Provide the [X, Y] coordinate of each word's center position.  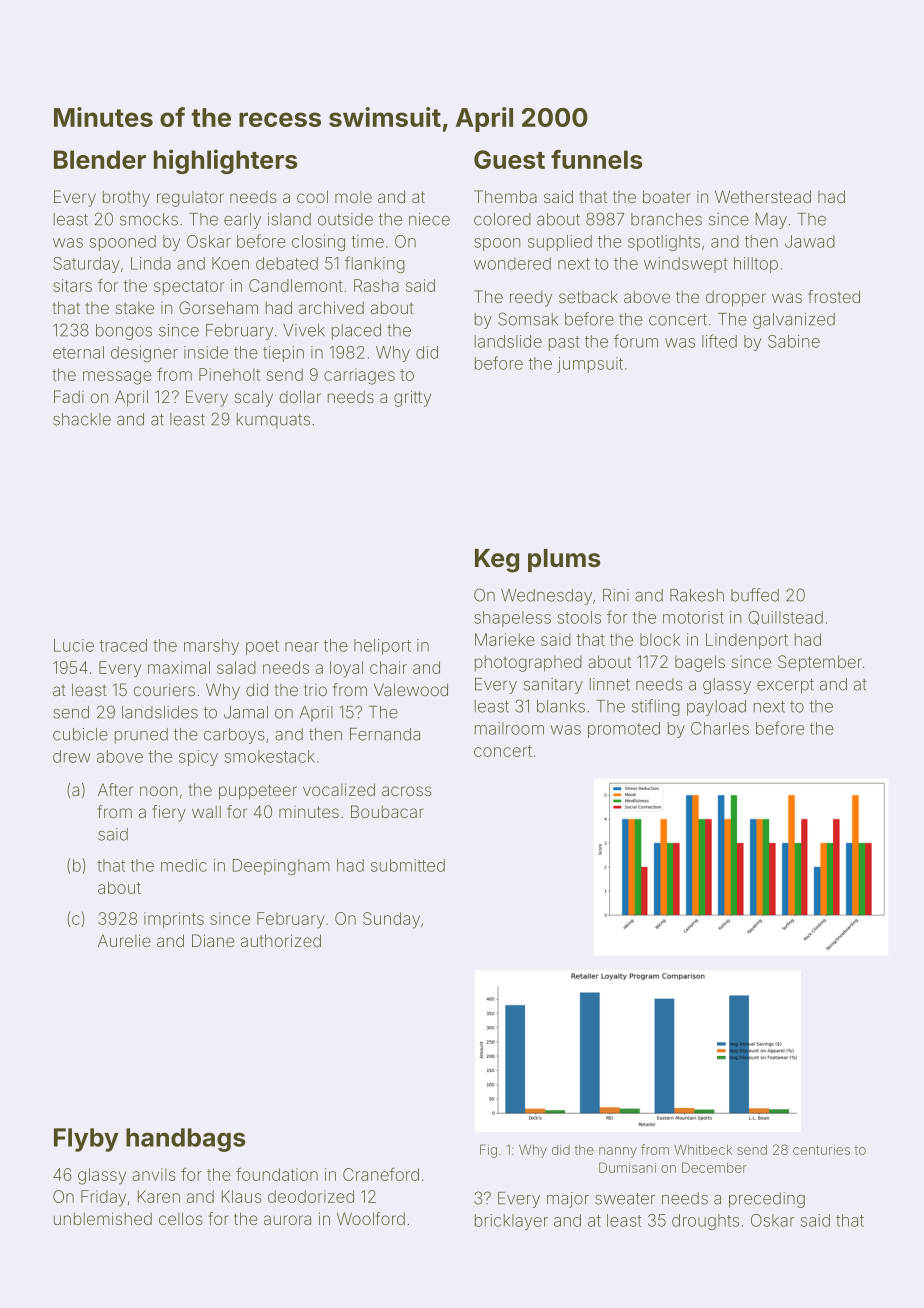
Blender [100, 159]
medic [184, 865]
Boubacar [387, 811]
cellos [181, 1218]
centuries [821, 1150]
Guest [509, 159]
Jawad [810, 241]
